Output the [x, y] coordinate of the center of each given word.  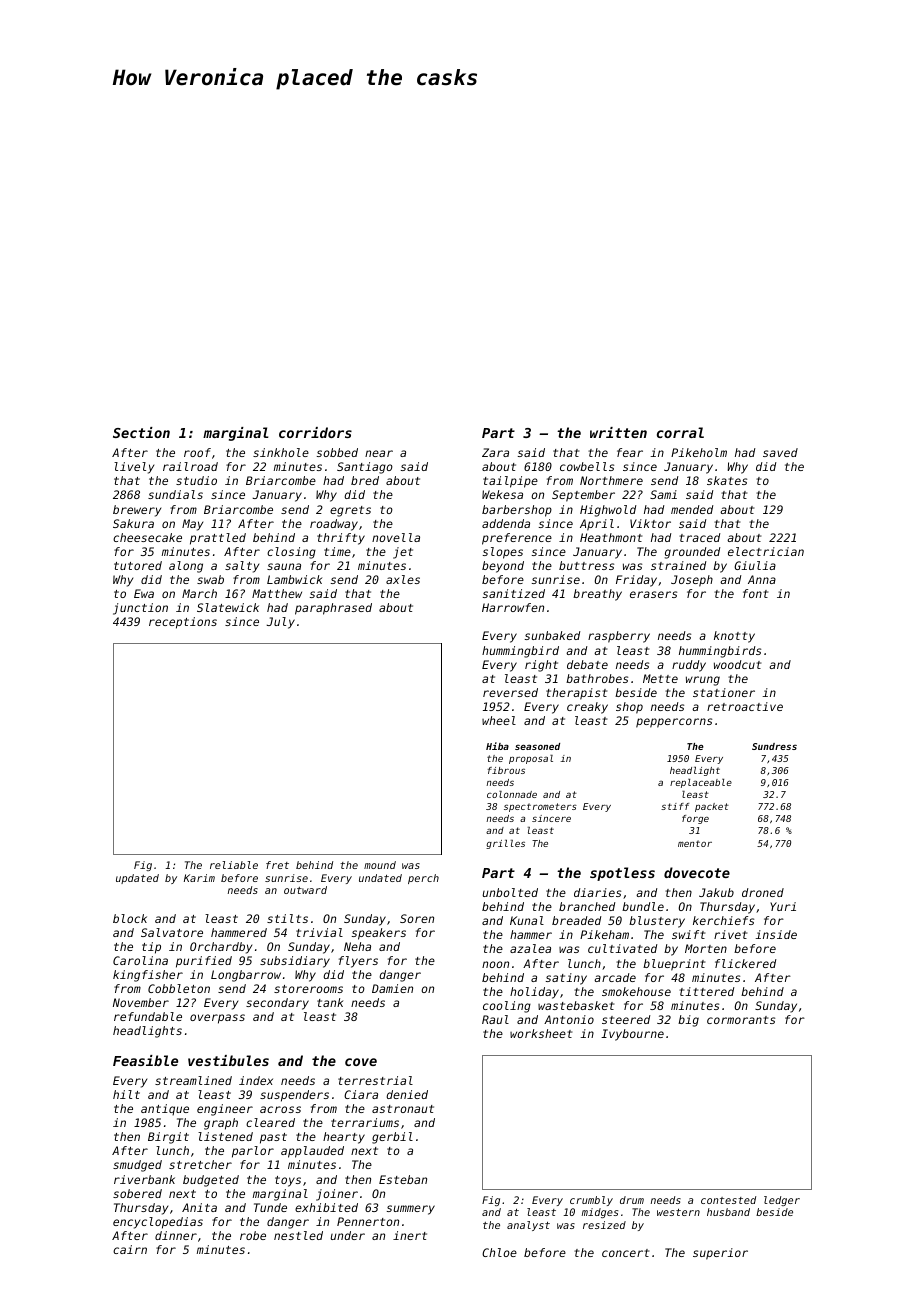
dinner [176, 1235]
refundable [148, 1016]
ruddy [689, 666]
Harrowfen [513, 607]
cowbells [587, 466]
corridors [315, 432]
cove [361, 1062]
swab [210, 579]
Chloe [499, 1252]
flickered [745, 963]
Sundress [774, 746]
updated [137, 879]
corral [680, 432]
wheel [499, 720]
